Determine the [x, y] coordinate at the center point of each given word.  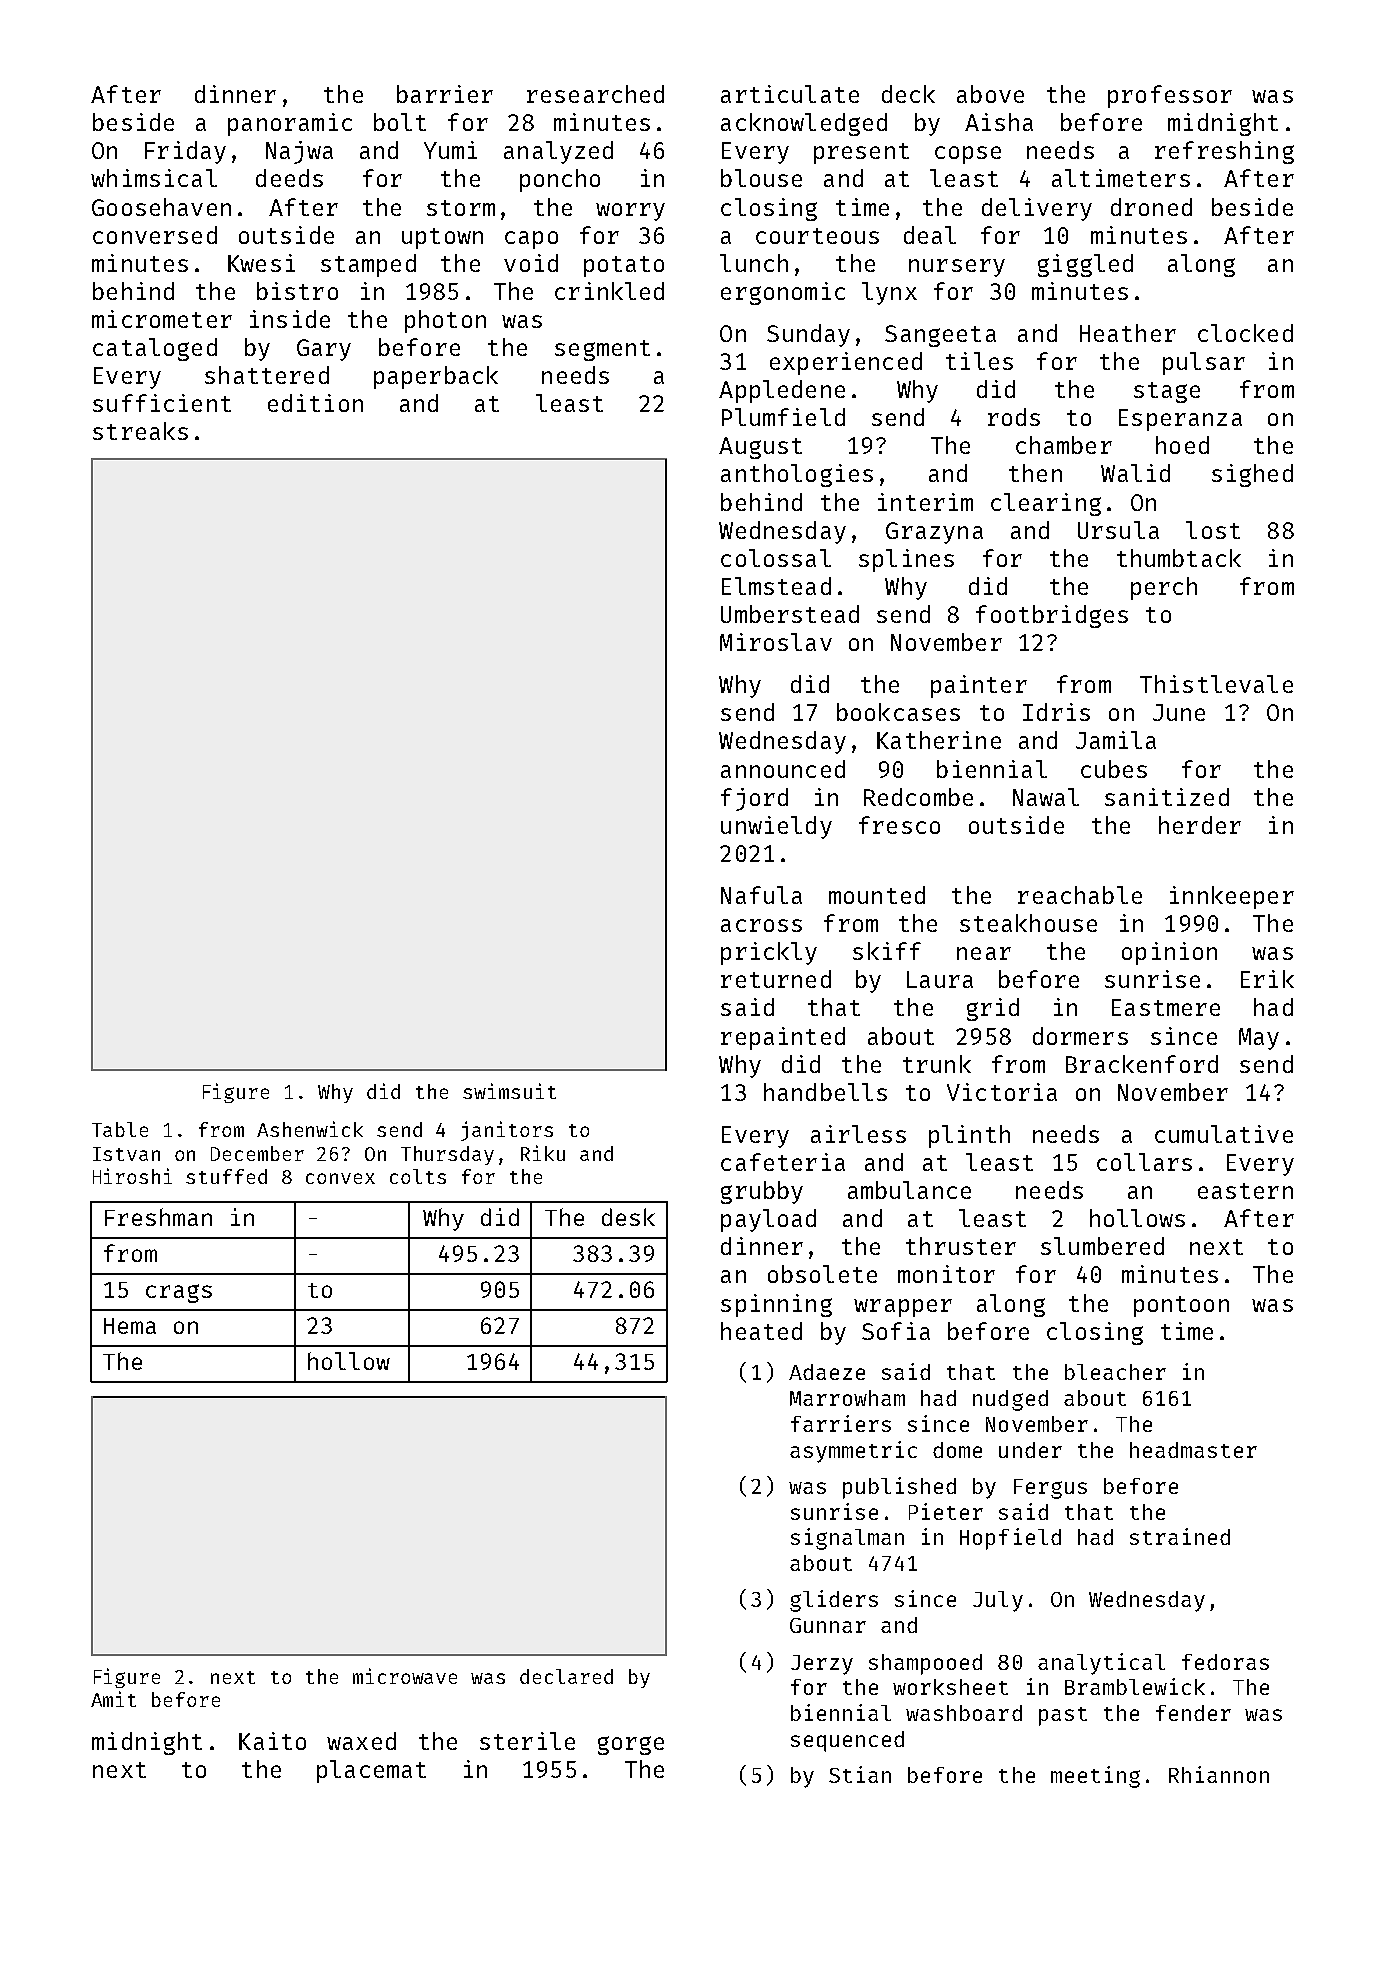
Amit [113, 1699]
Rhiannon [1219, 1774]
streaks [140, 431]
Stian [860, 1774]
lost [1213, 530]
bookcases [898, 712]
